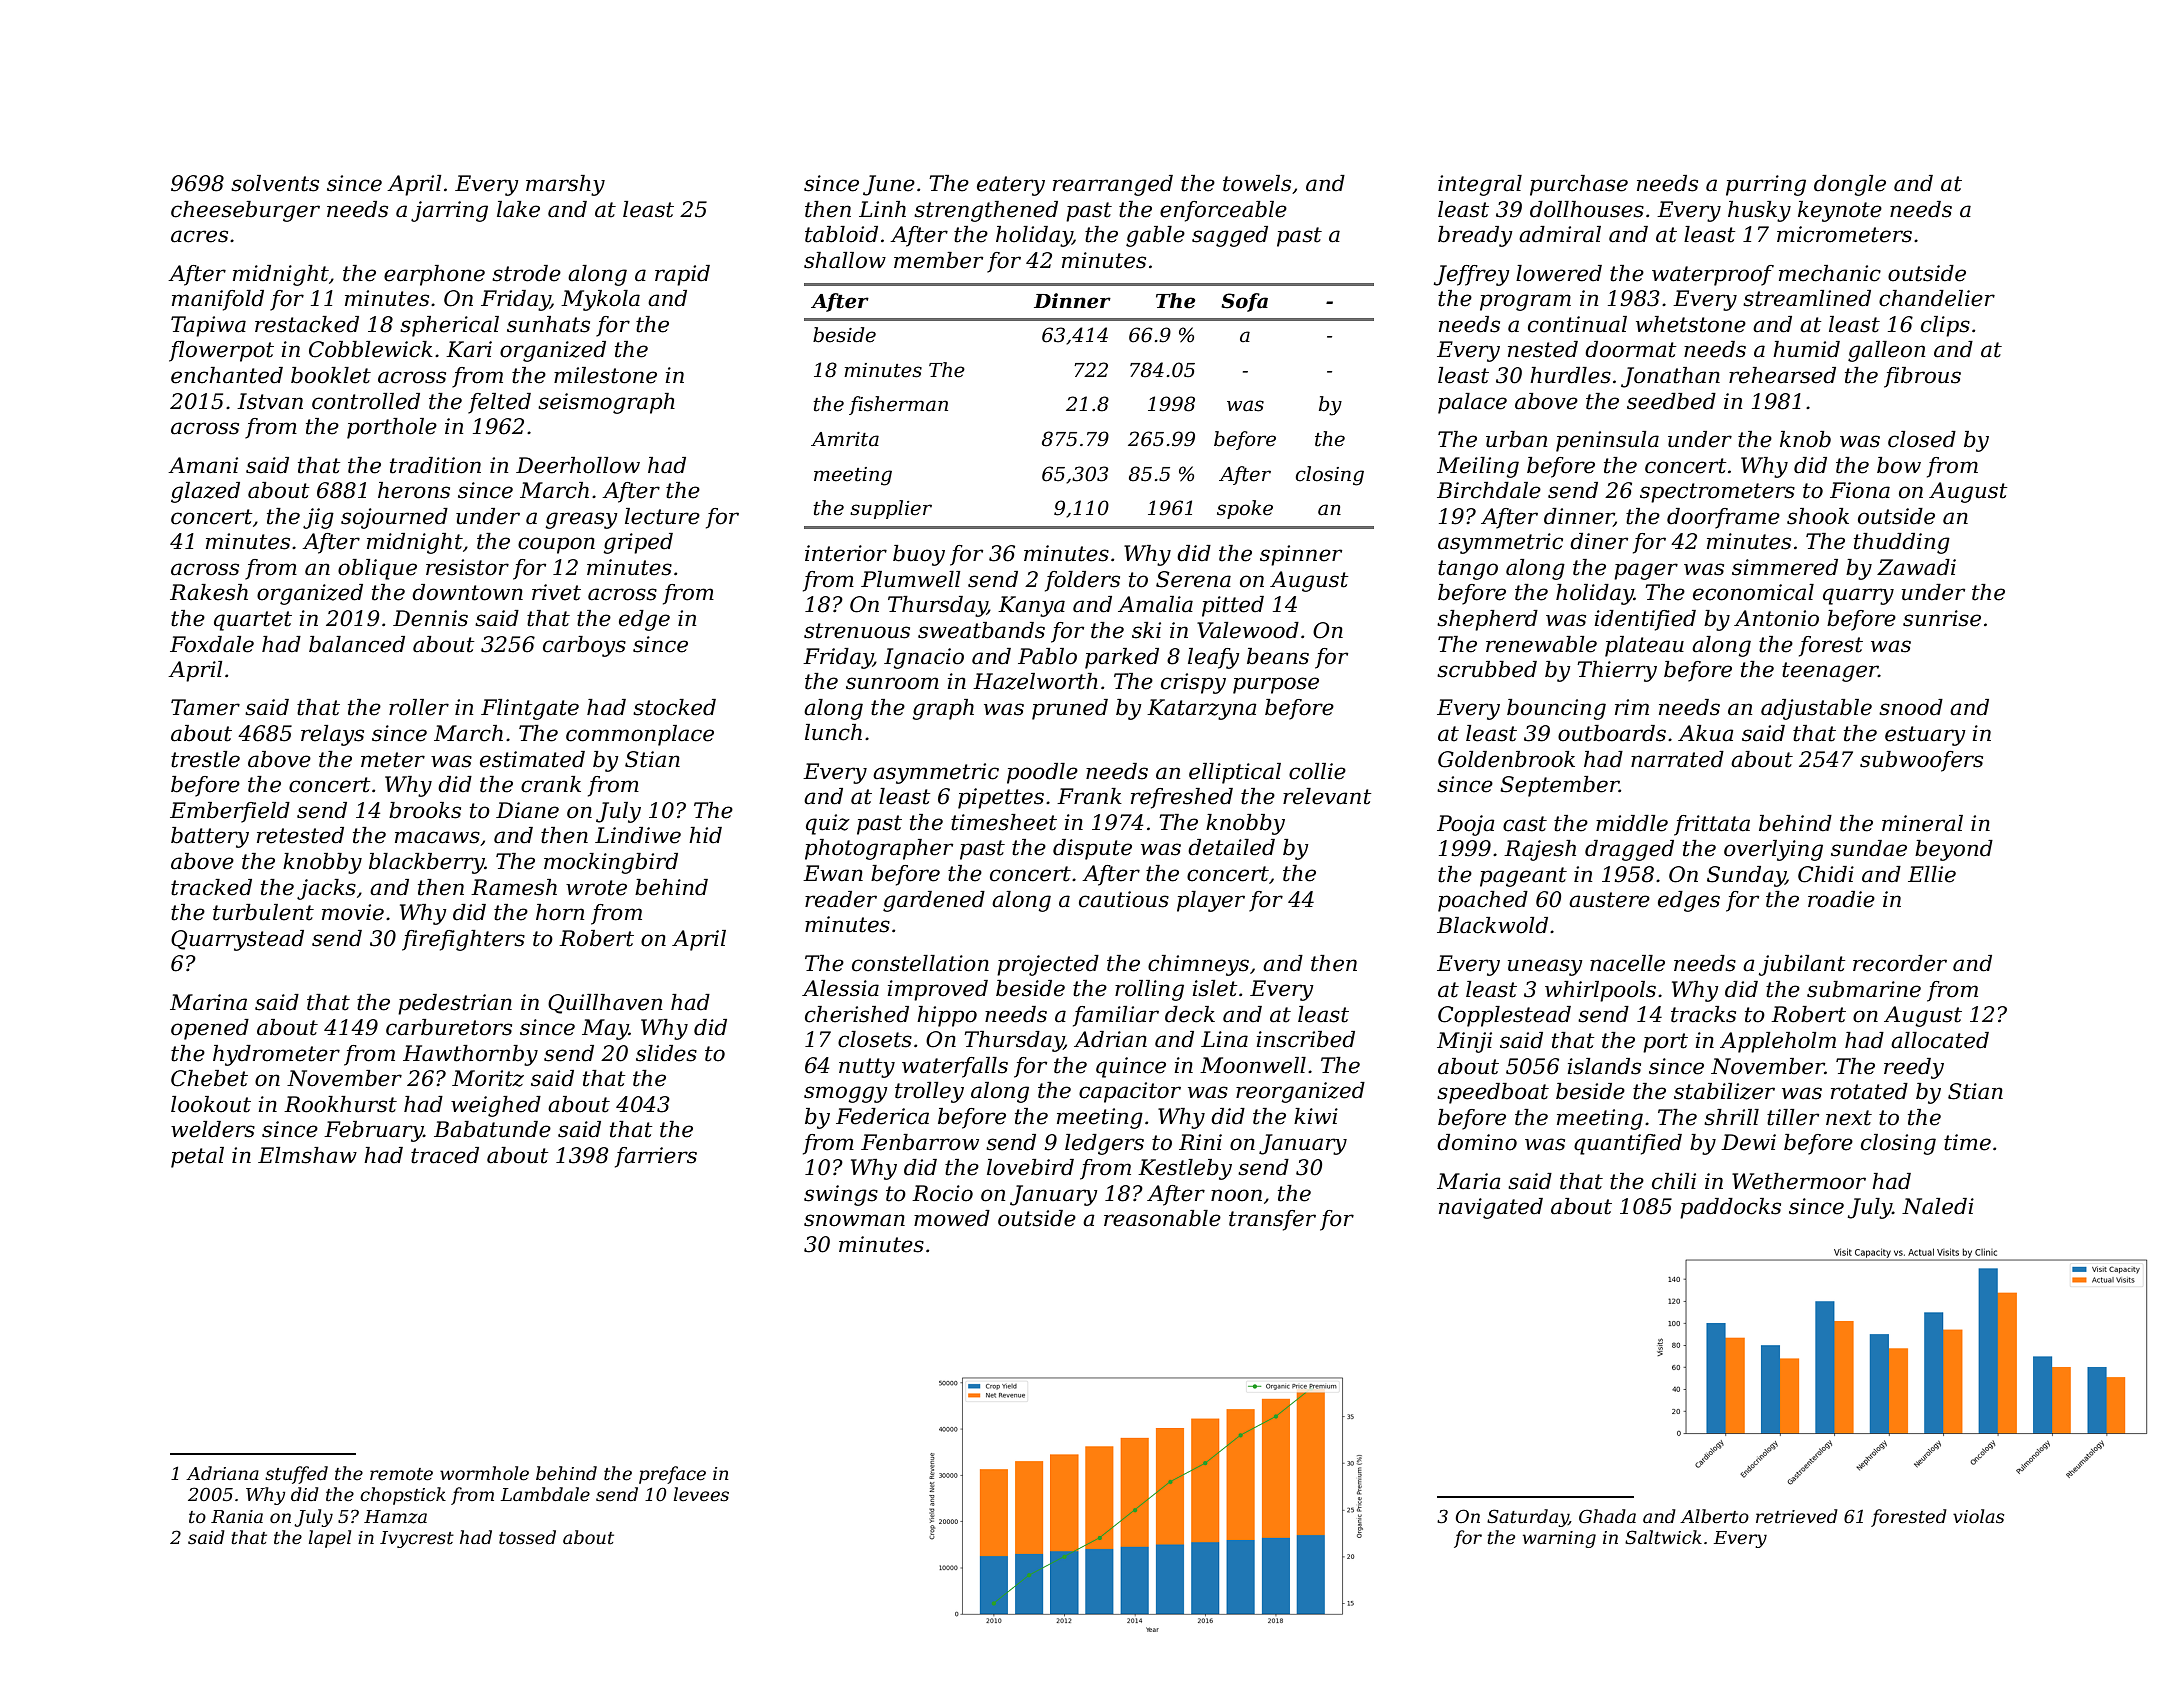 This page has height=1683, width=2178. Describe the element at coordinates (1922, 439) in the page. I see `closed` at that location.
